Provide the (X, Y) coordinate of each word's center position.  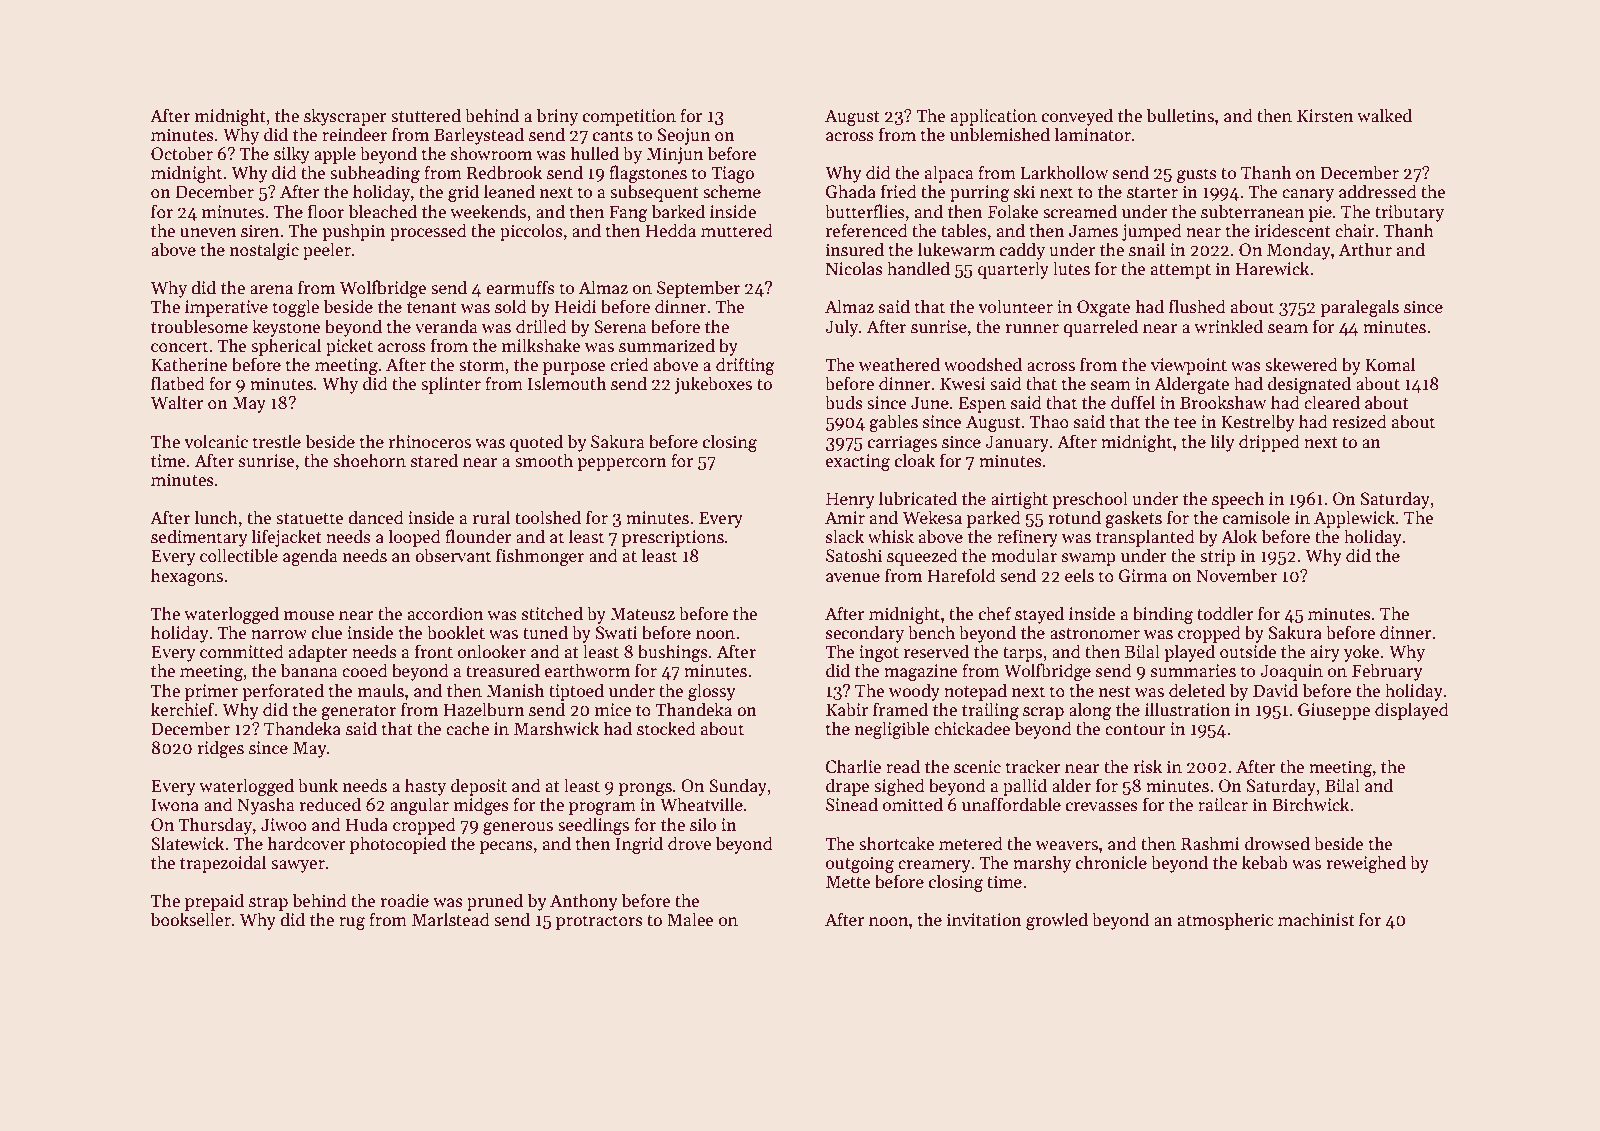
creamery (934, 866)
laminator (1092, 134)
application (994, 117)
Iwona (175, 805)
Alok (1239, 536)
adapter (318, 653)
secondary (865, 634)
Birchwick (1311, 804)
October (182, 153)
